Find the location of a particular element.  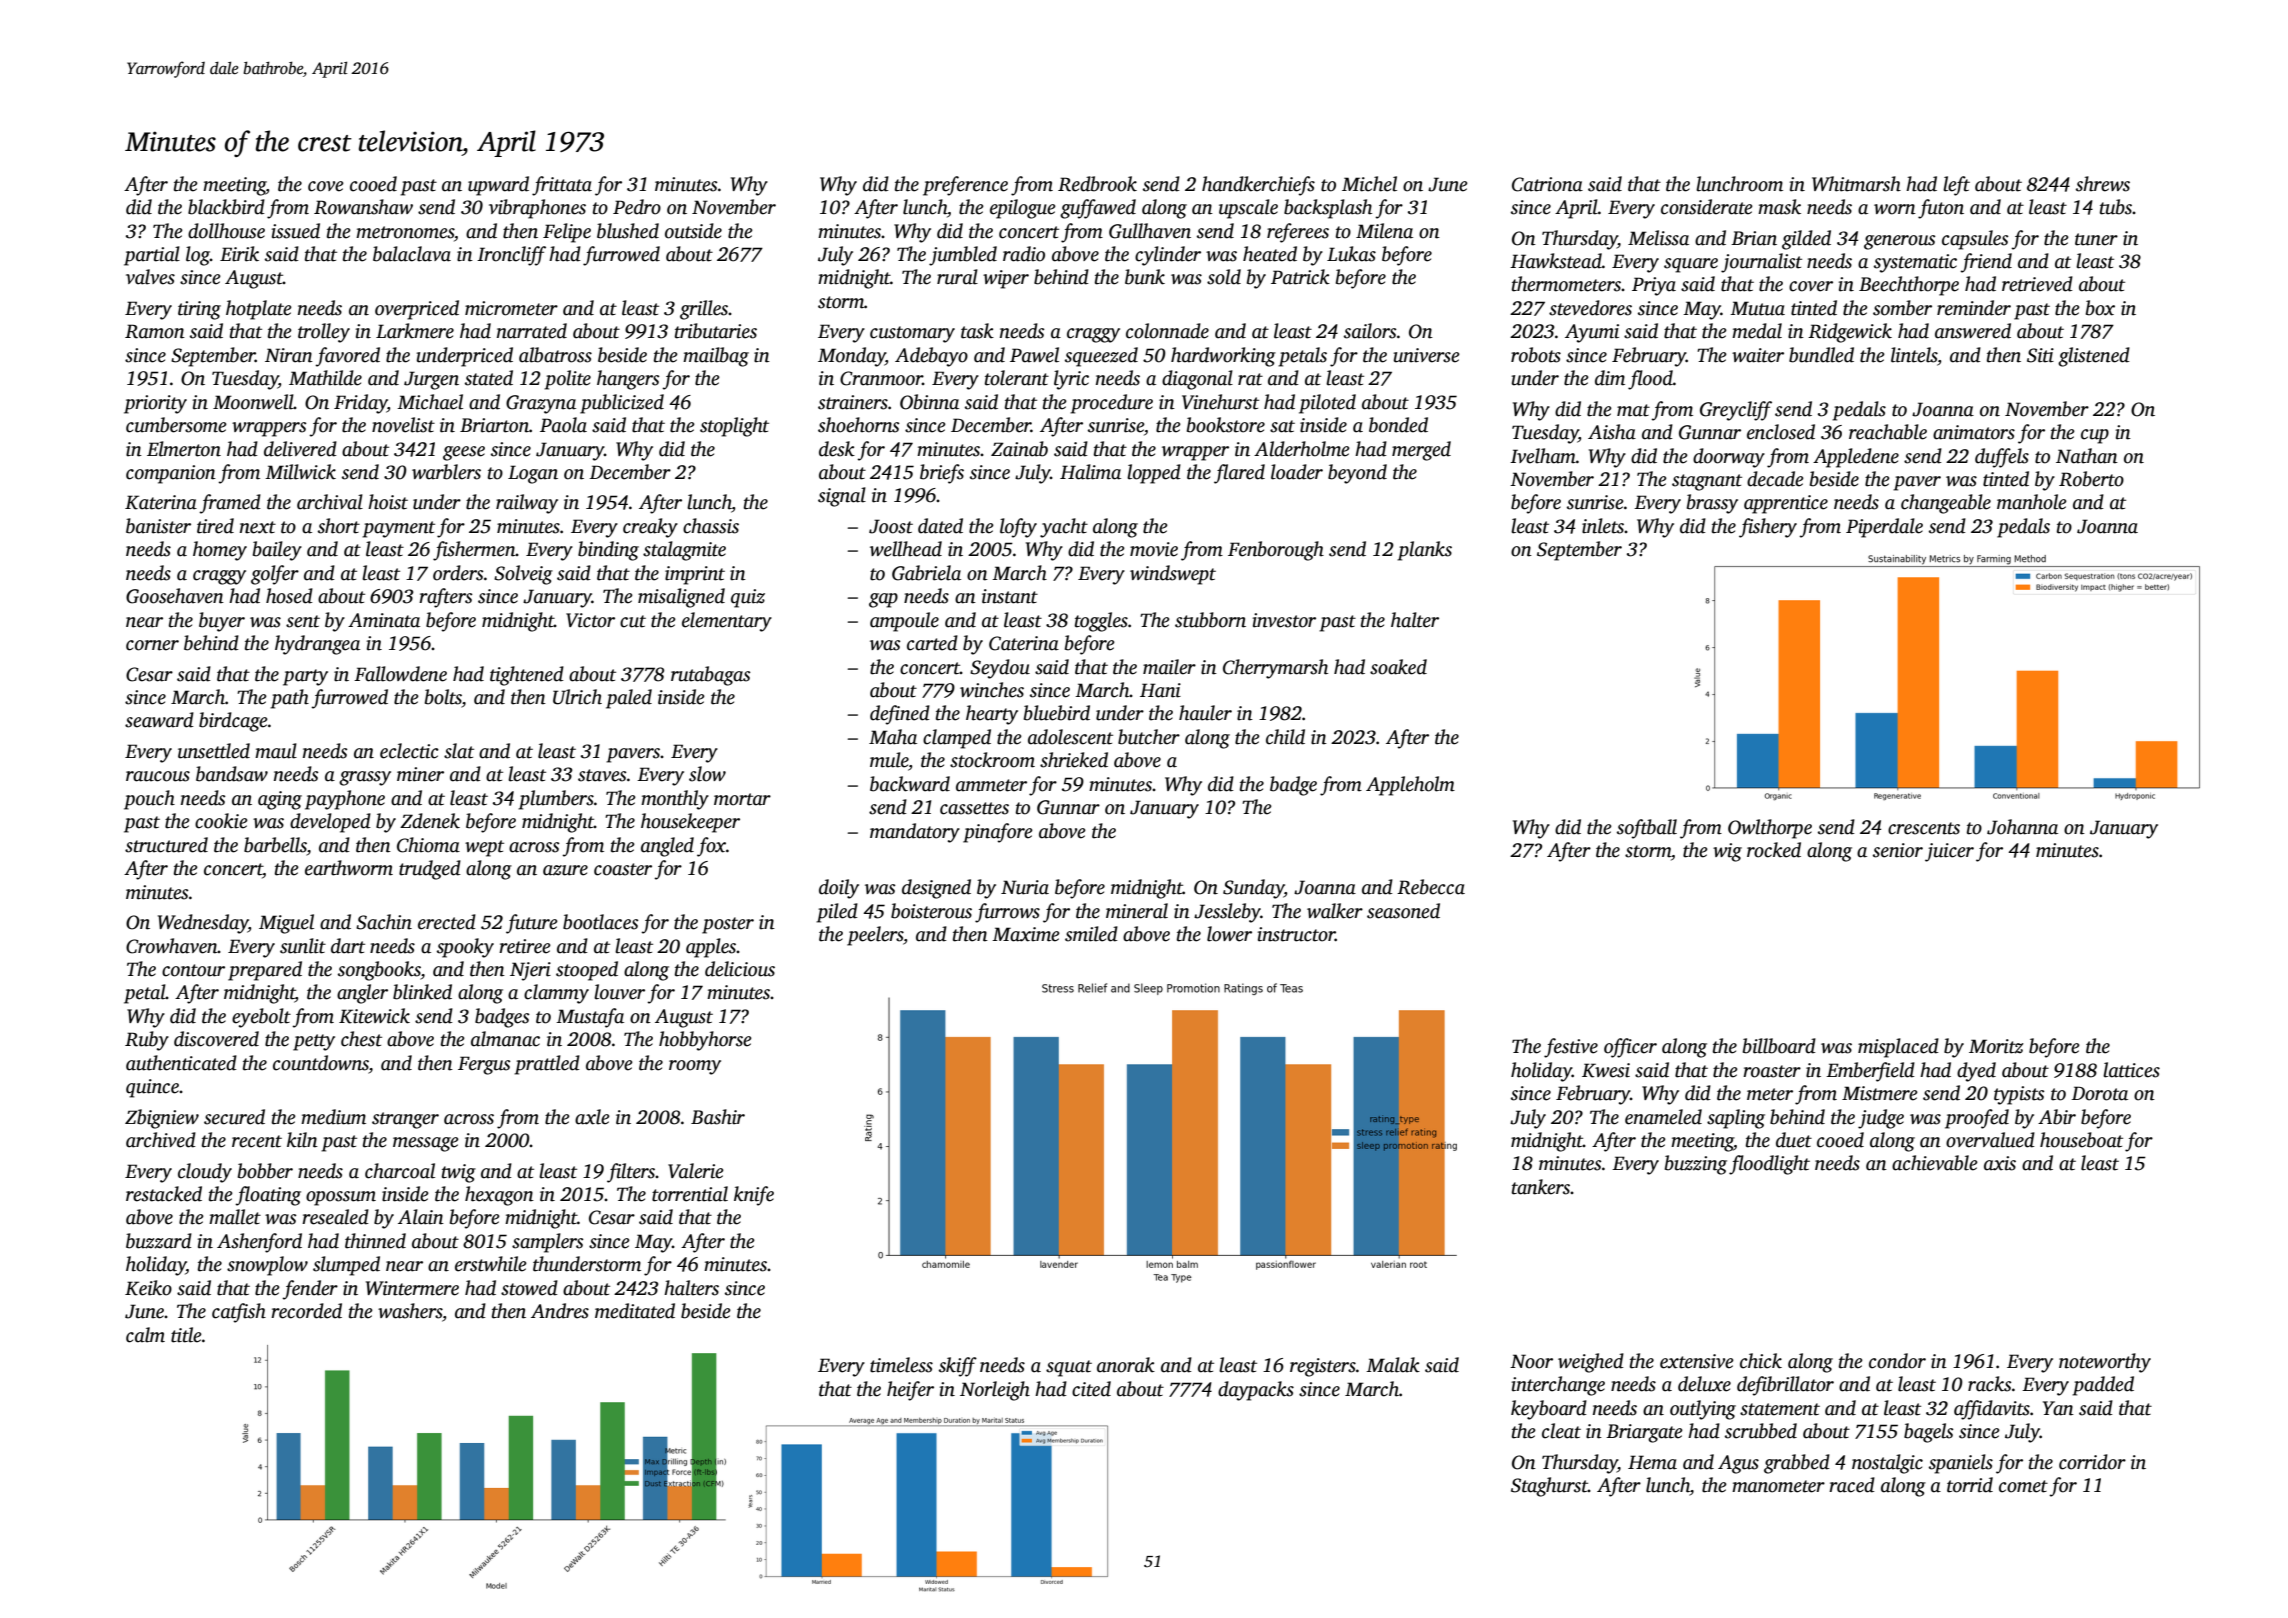

heifer is located at coordinates (910, 1391).
